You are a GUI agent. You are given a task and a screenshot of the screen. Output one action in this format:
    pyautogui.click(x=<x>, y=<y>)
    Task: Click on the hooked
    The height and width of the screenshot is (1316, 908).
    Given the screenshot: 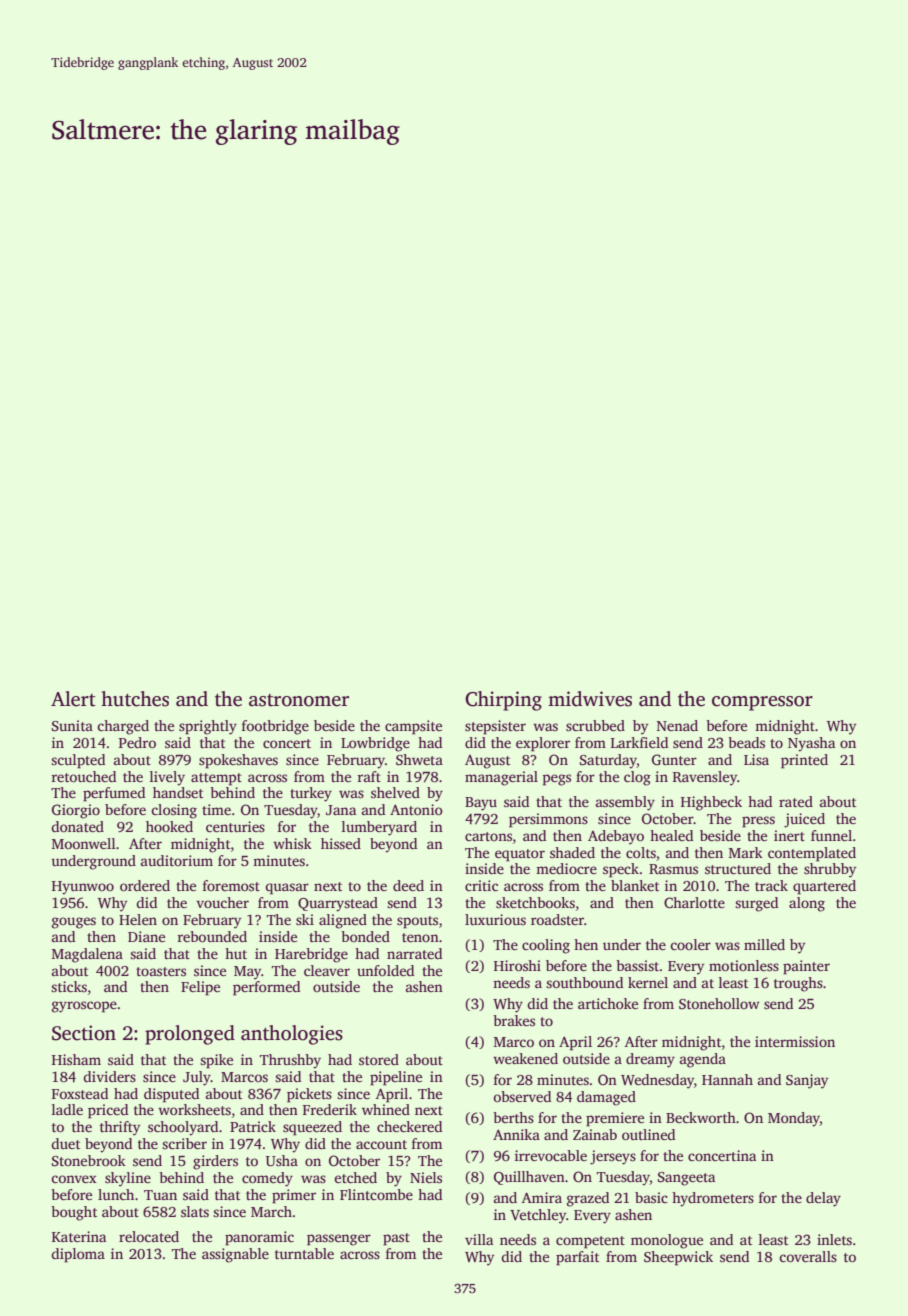 What is the action you would take?
    pyautogui.click(x=169, y=826)
